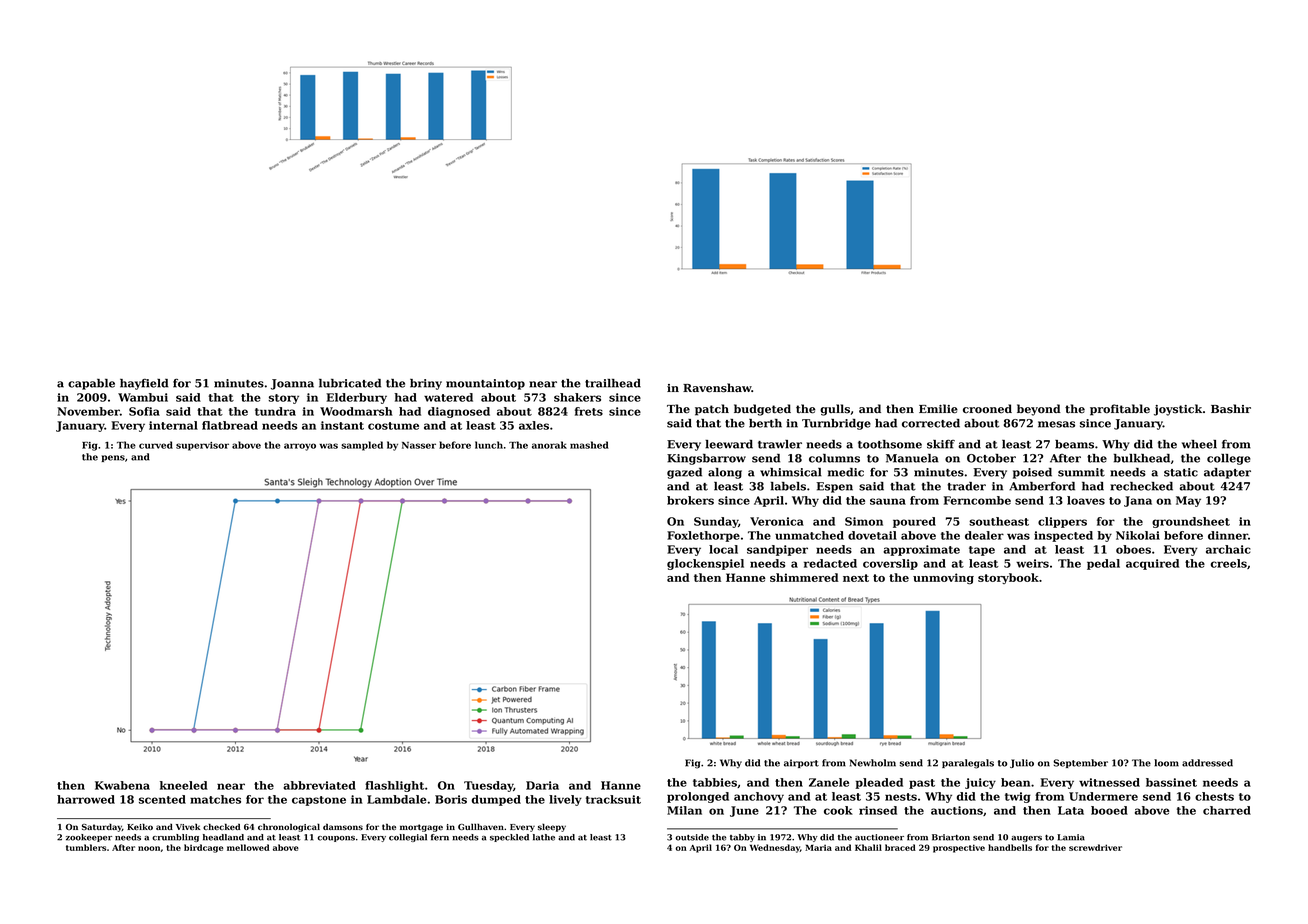 This page has width=1308, height=924. What do you see at coordinates (1228, 535) in the page?
I see `dinner` at bounding box center [1228, 535].
